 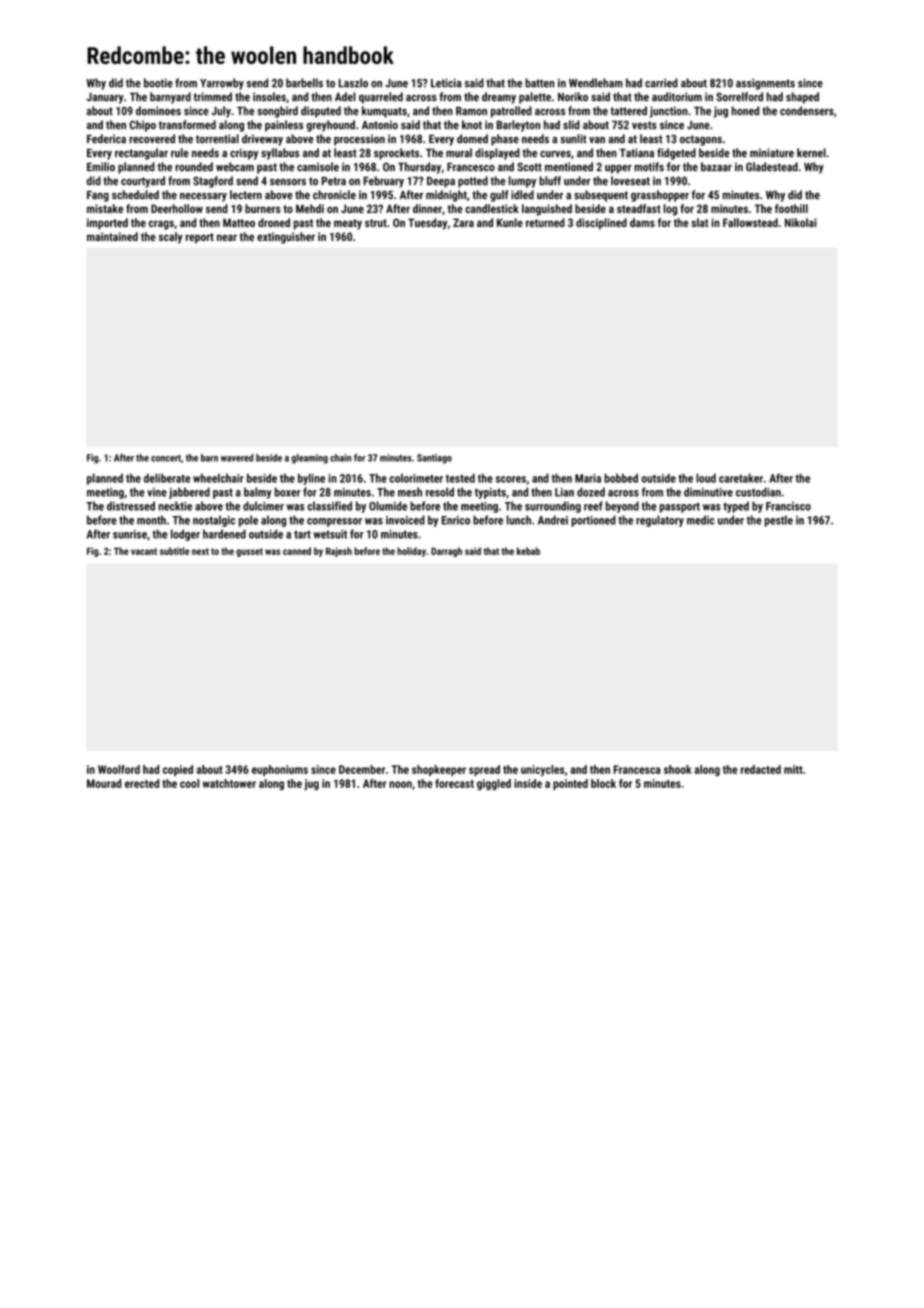 I want to click on concert, so click(x=166, y=458).
